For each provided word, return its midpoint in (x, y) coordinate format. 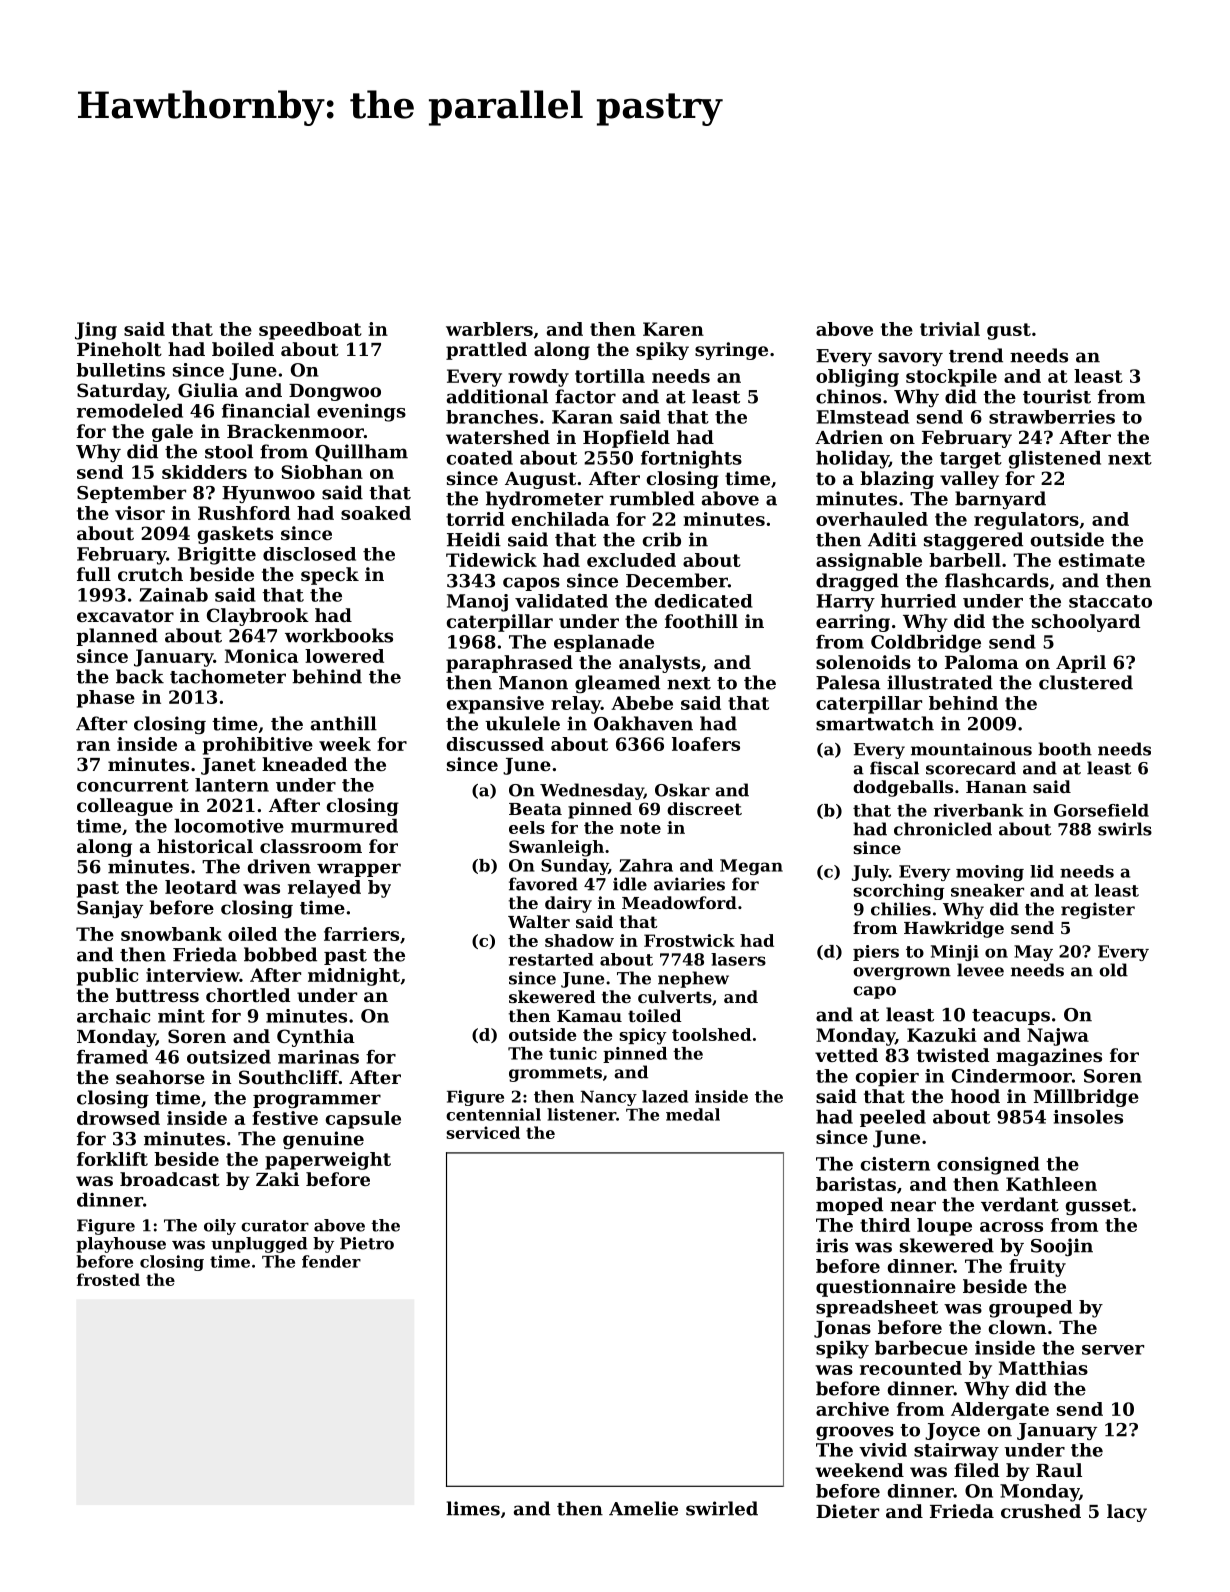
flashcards (997, 580)
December (677, 580)
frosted (108, 1279)
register (1098, 910)
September (131, 494)
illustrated (940, 682)
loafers (706, 744)
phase (106, 699)
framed (112, 1056)
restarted (551, 959)
